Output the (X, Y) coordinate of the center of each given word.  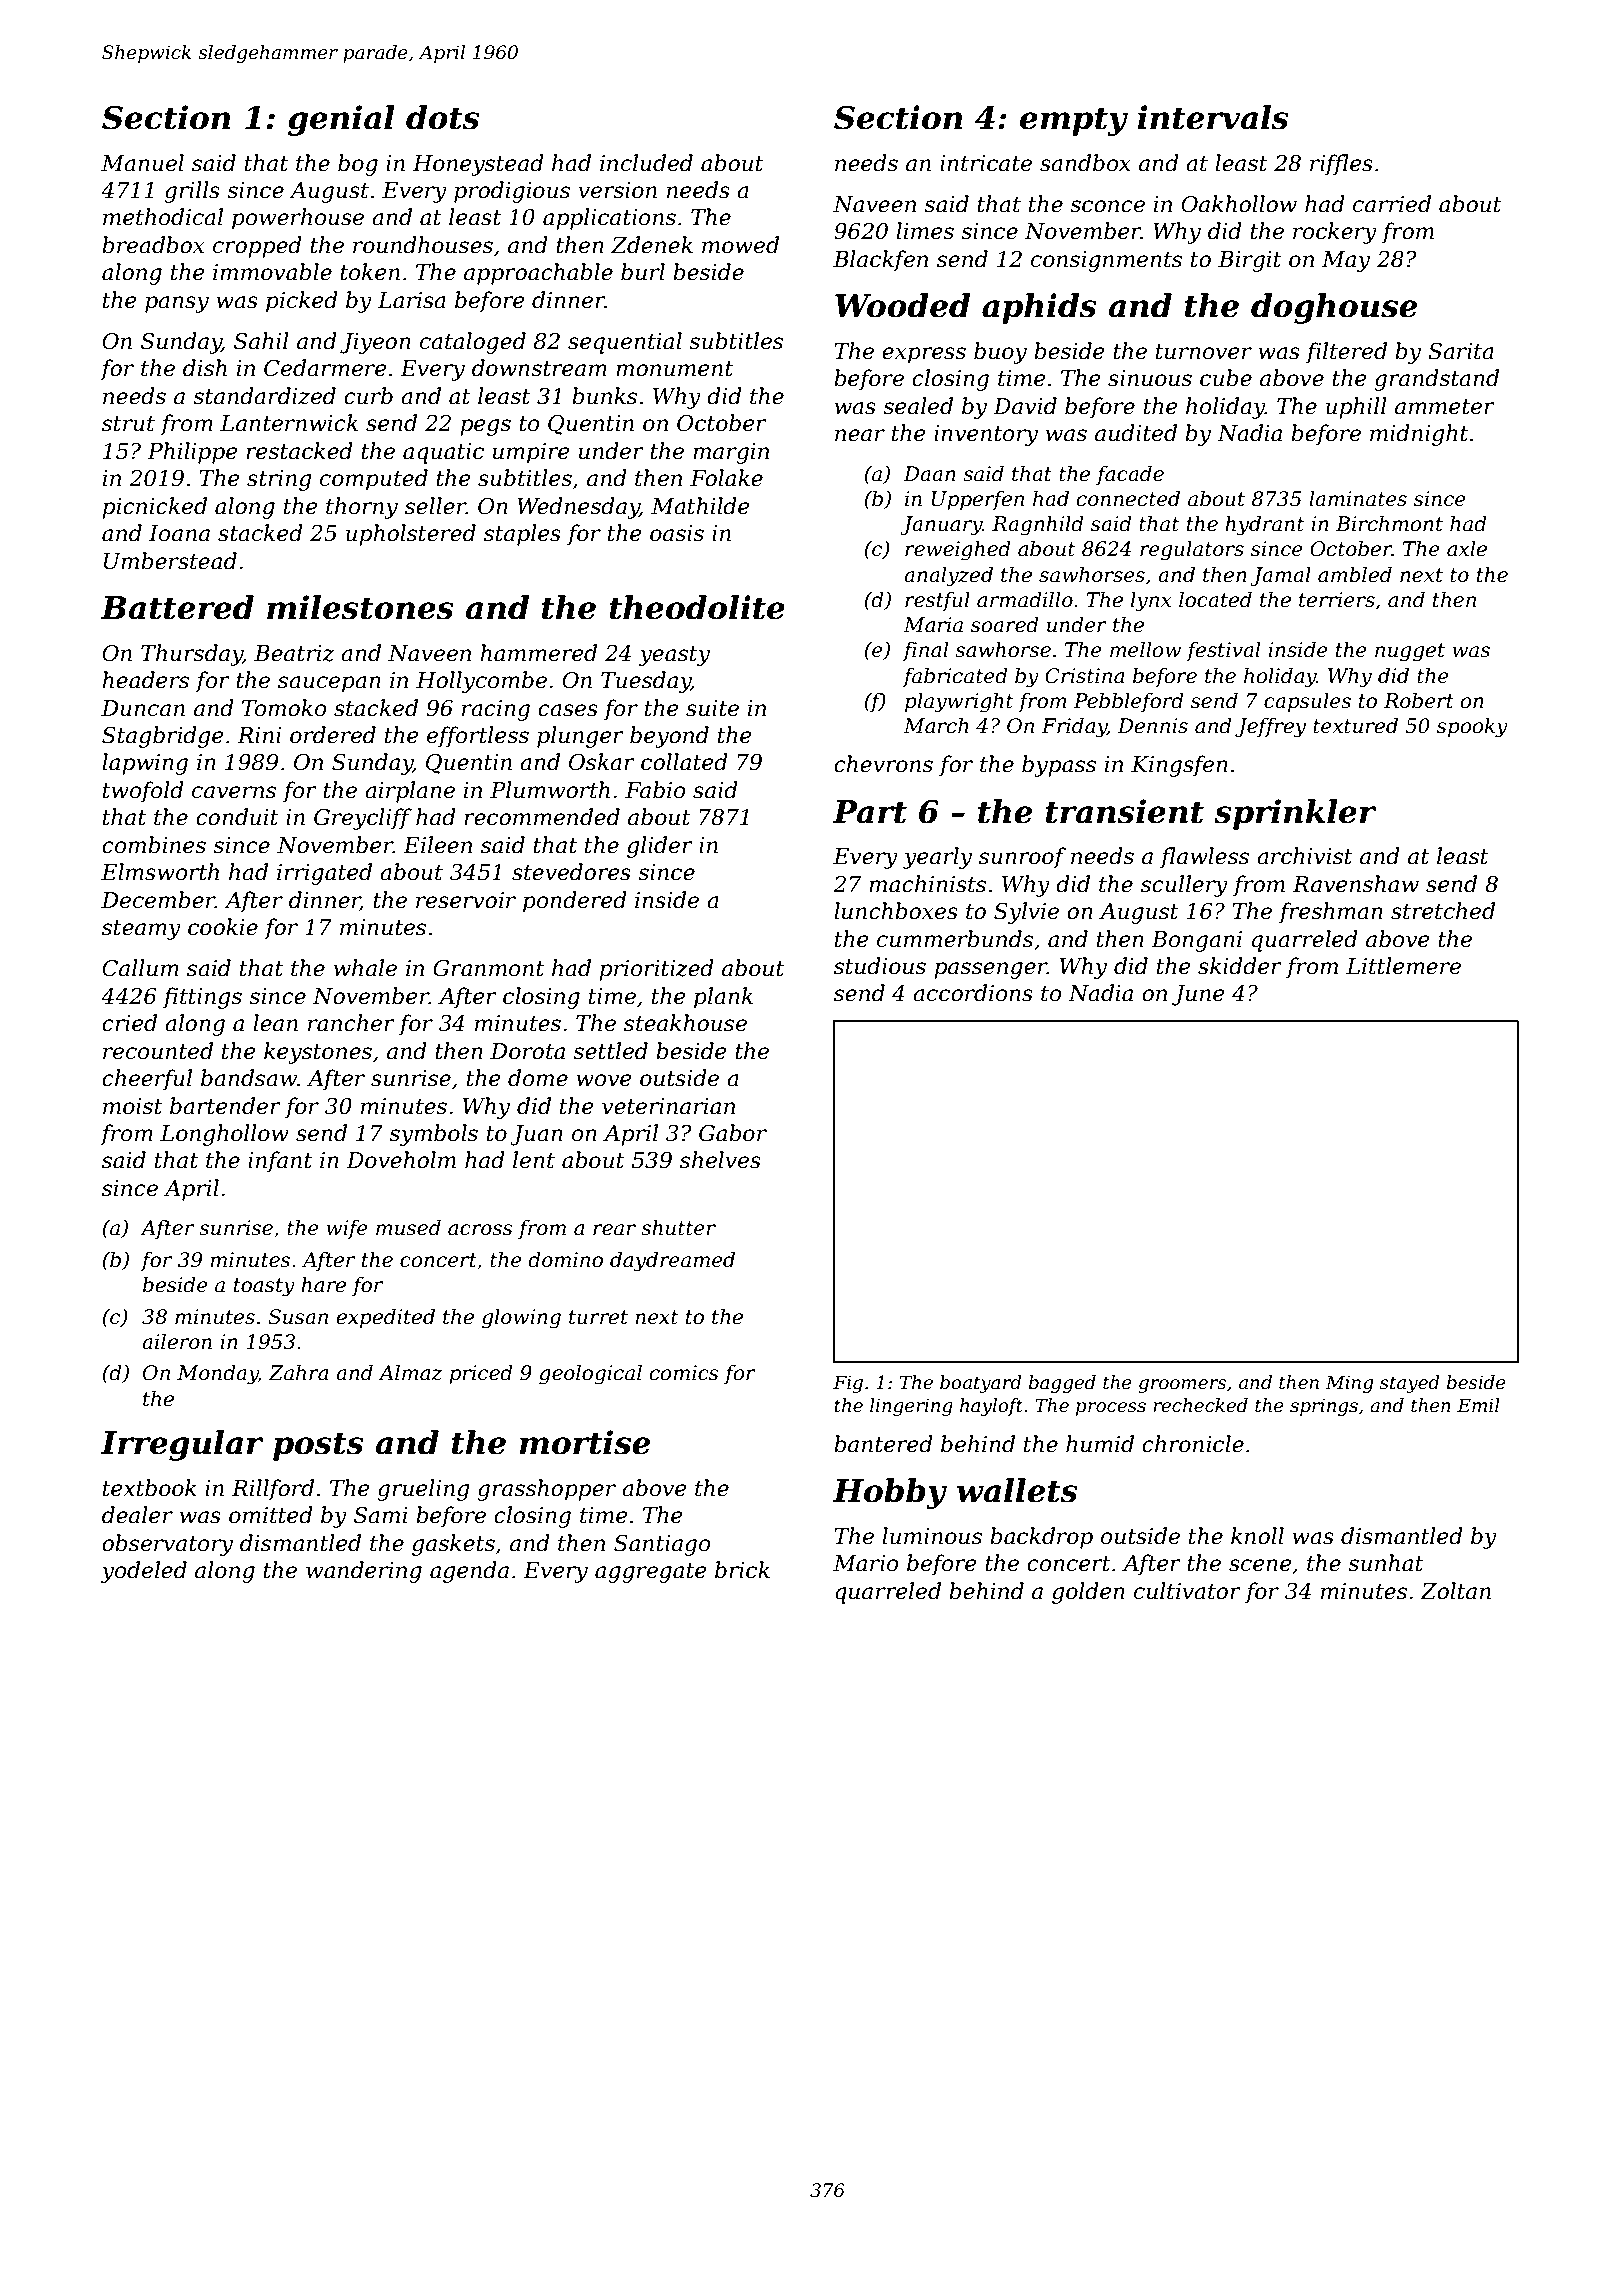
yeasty (674, 656)
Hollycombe (481, 682)
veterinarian (668, 1106)
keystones (318, 1053)
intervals (1213, 117)
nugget (1410, 652)
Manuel (142, 163)
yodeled (144, 1572)
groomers (1182, 1386)
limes (925, 231)
